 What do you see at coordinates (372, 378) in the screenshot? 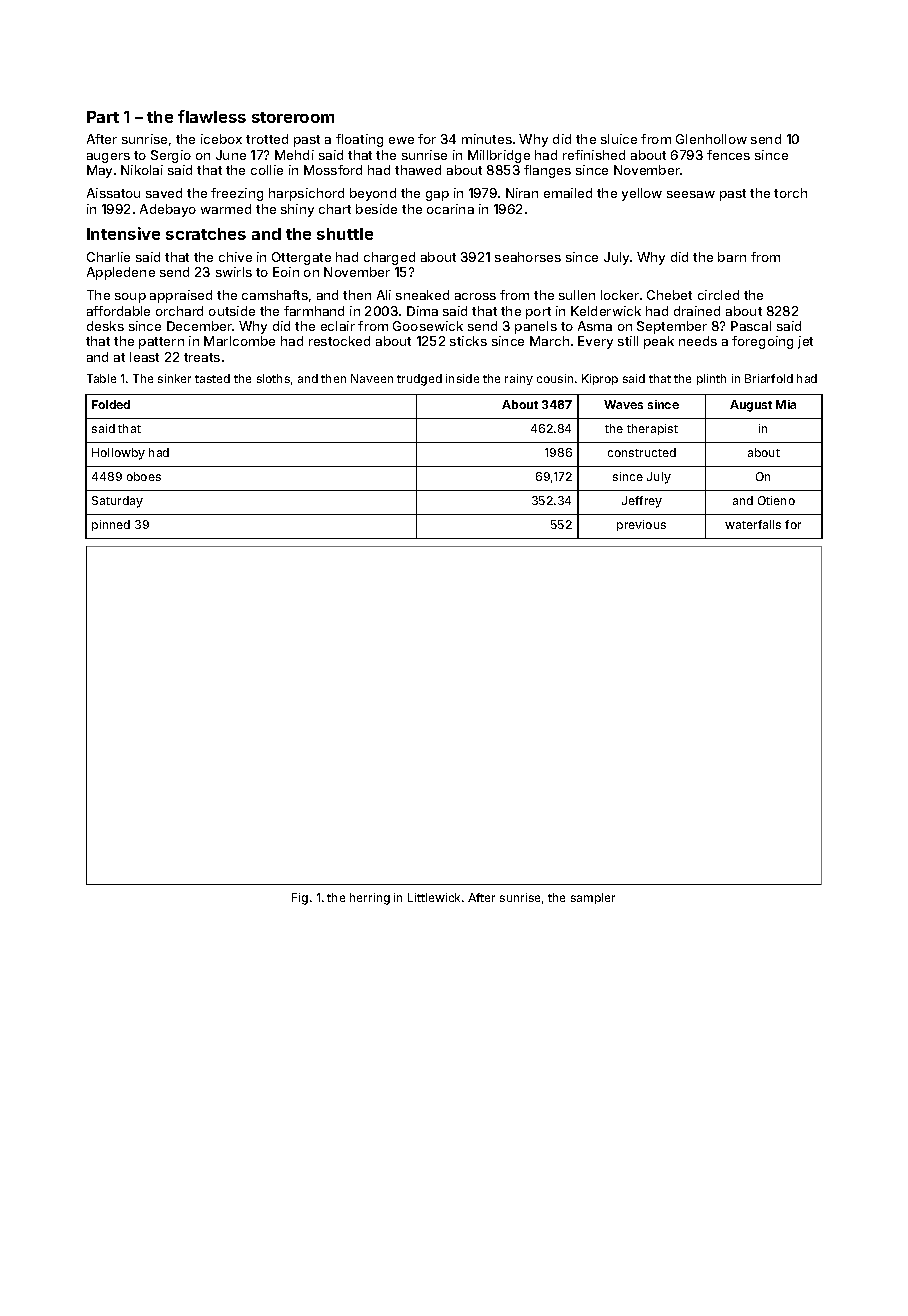
I see `Naveen` at bounding box center [372, 378].
